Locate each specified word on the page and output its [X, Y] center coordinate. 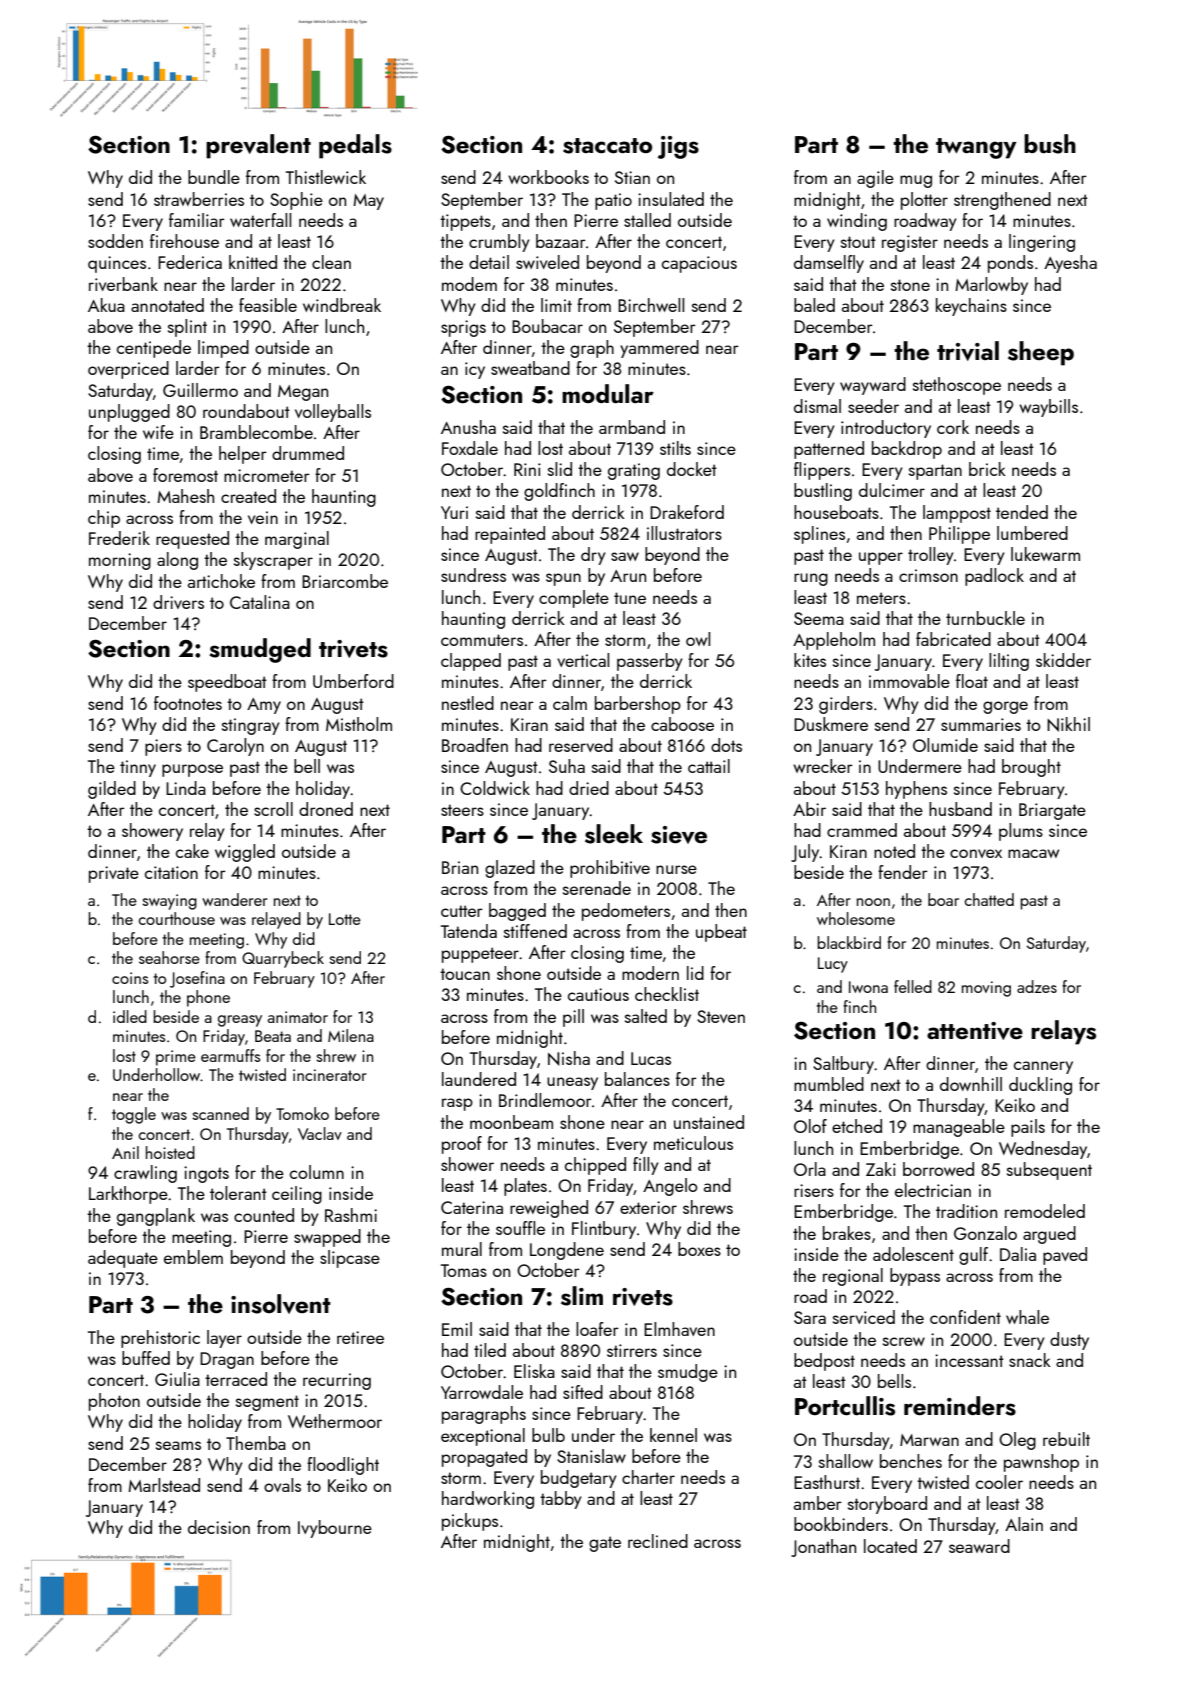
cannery [1043, 1067]
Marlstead [164, 1485]
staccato [607, 146]
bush [1050, 144]
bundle [214, 177]
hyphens [916, 790]
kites [810, 660]
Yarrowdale [482, 1392]
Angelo [670, 1187]
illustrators [684, 533]
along [177, 561]
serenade [597, 888]
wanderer [235, 899]
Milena [351, 1035]
